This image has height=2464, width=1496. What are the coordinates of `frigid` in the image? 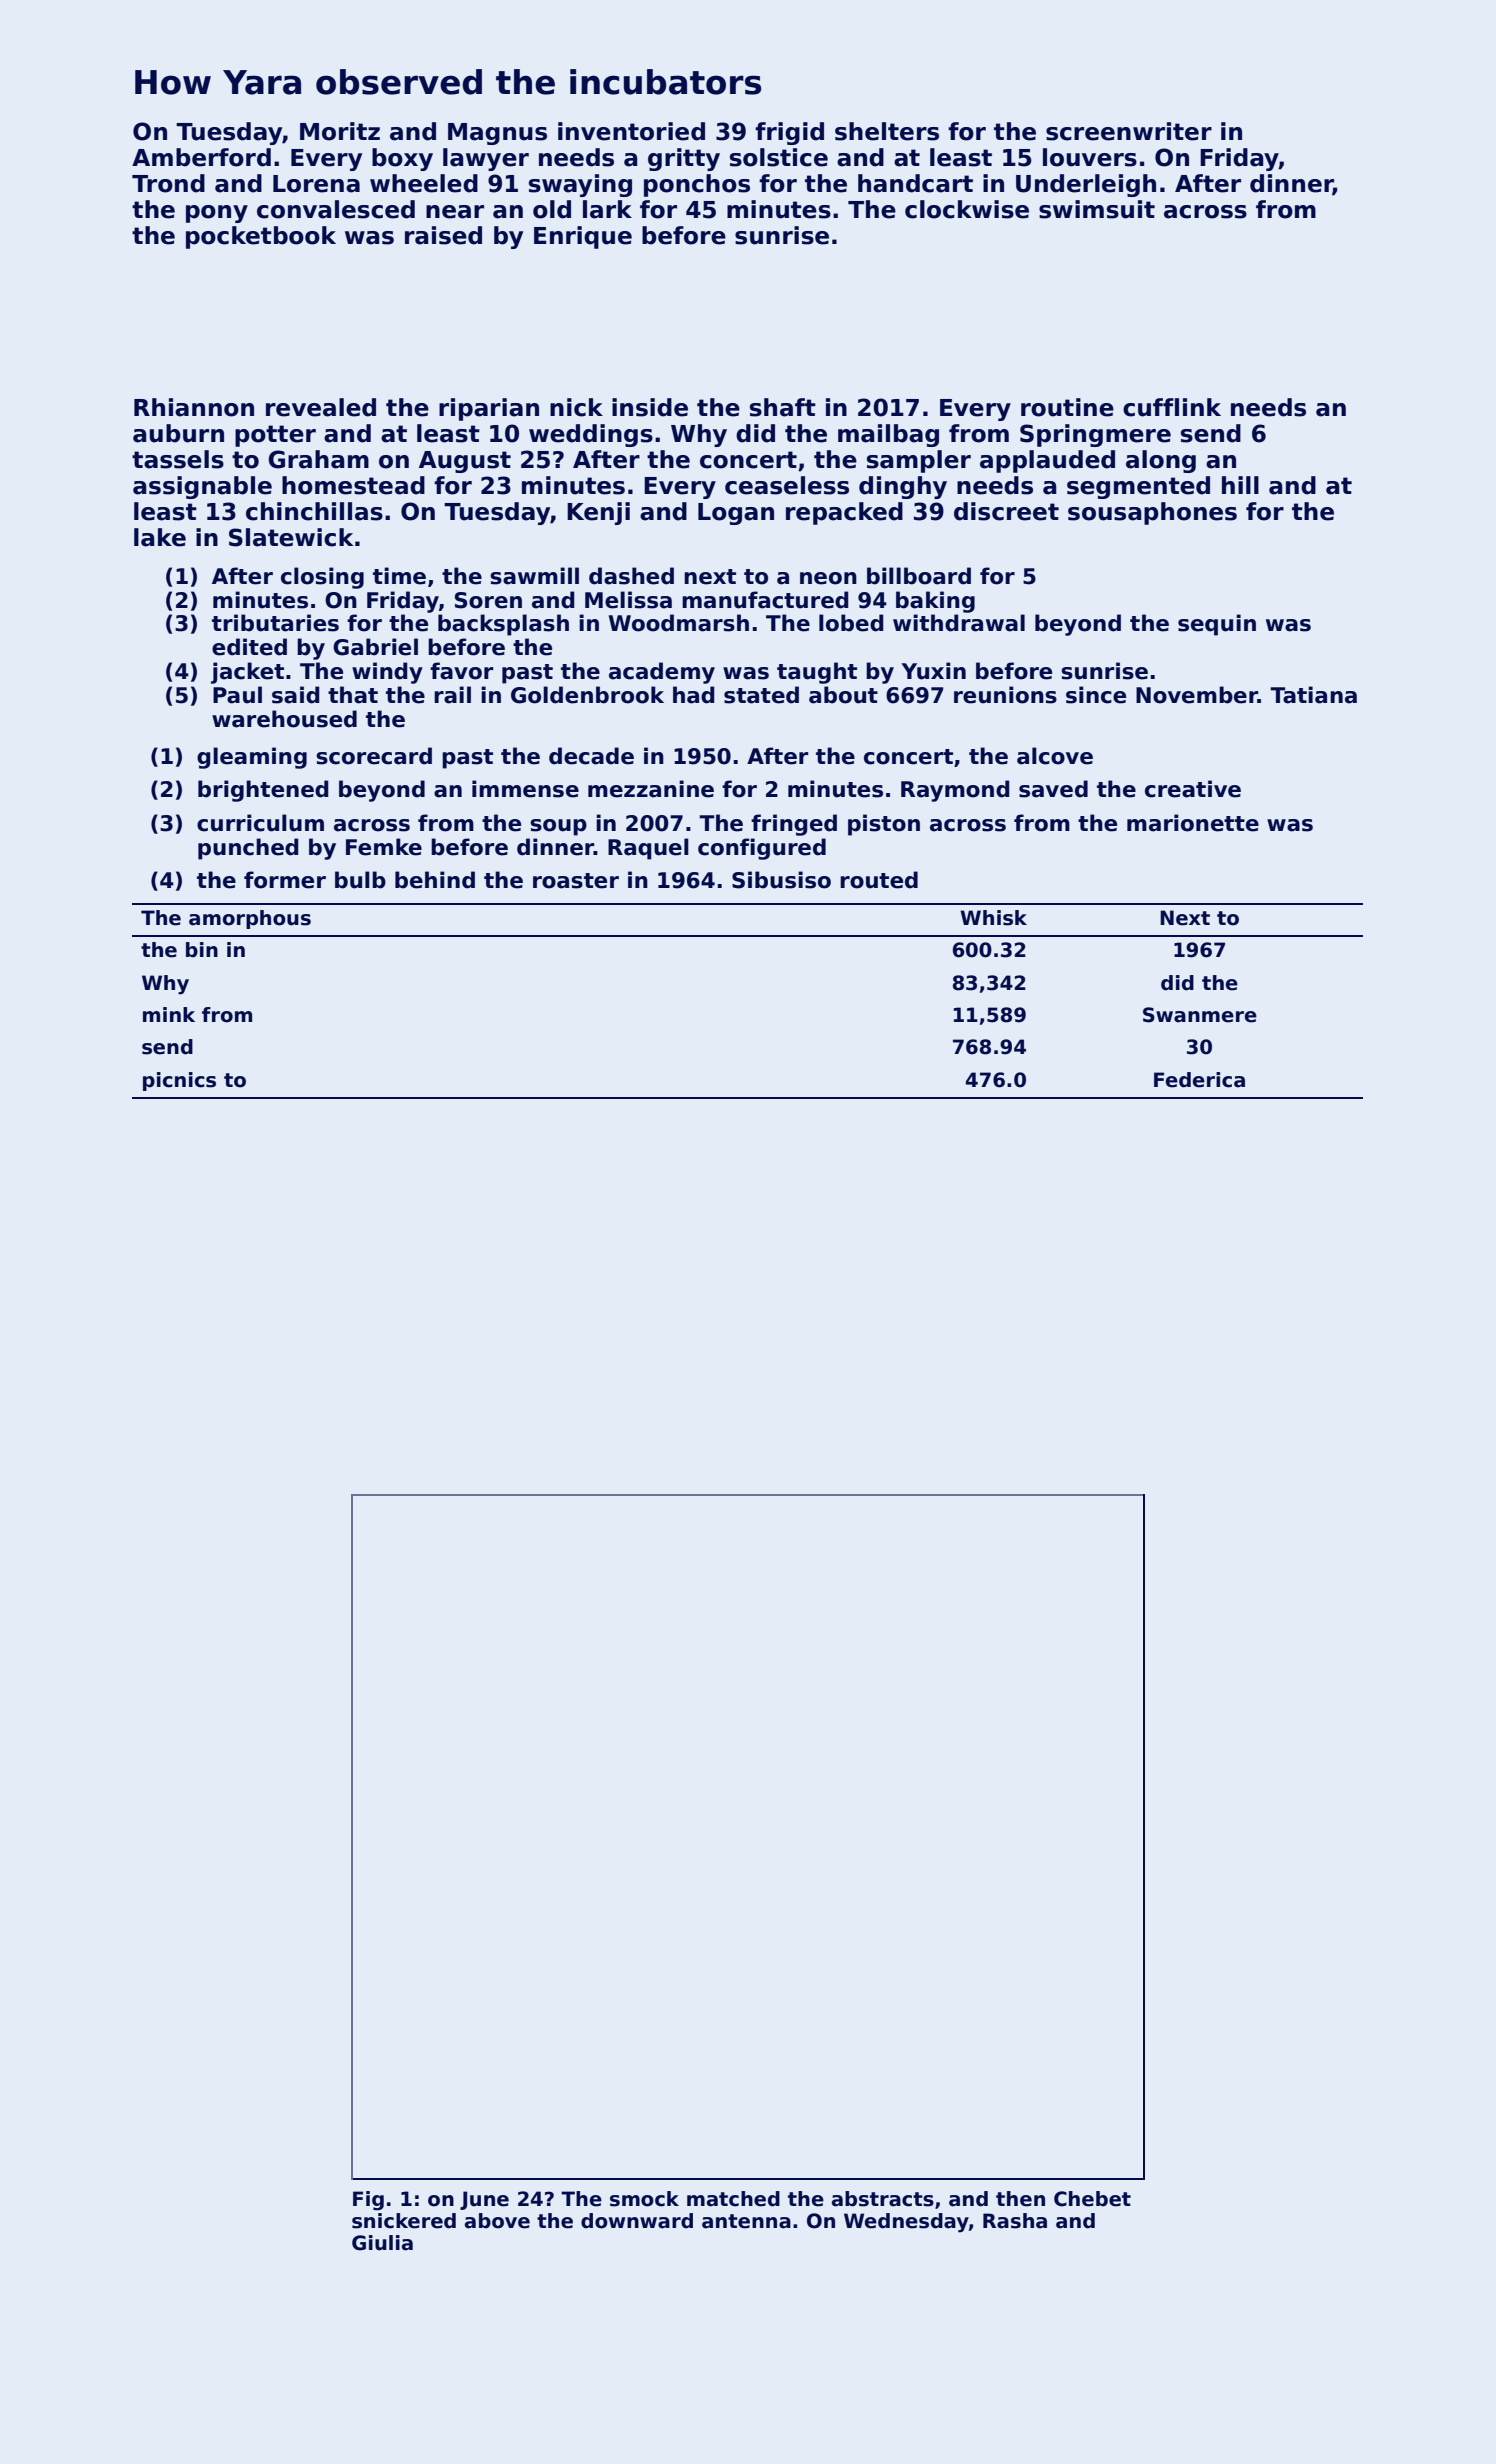 It's located at (789, 133).
